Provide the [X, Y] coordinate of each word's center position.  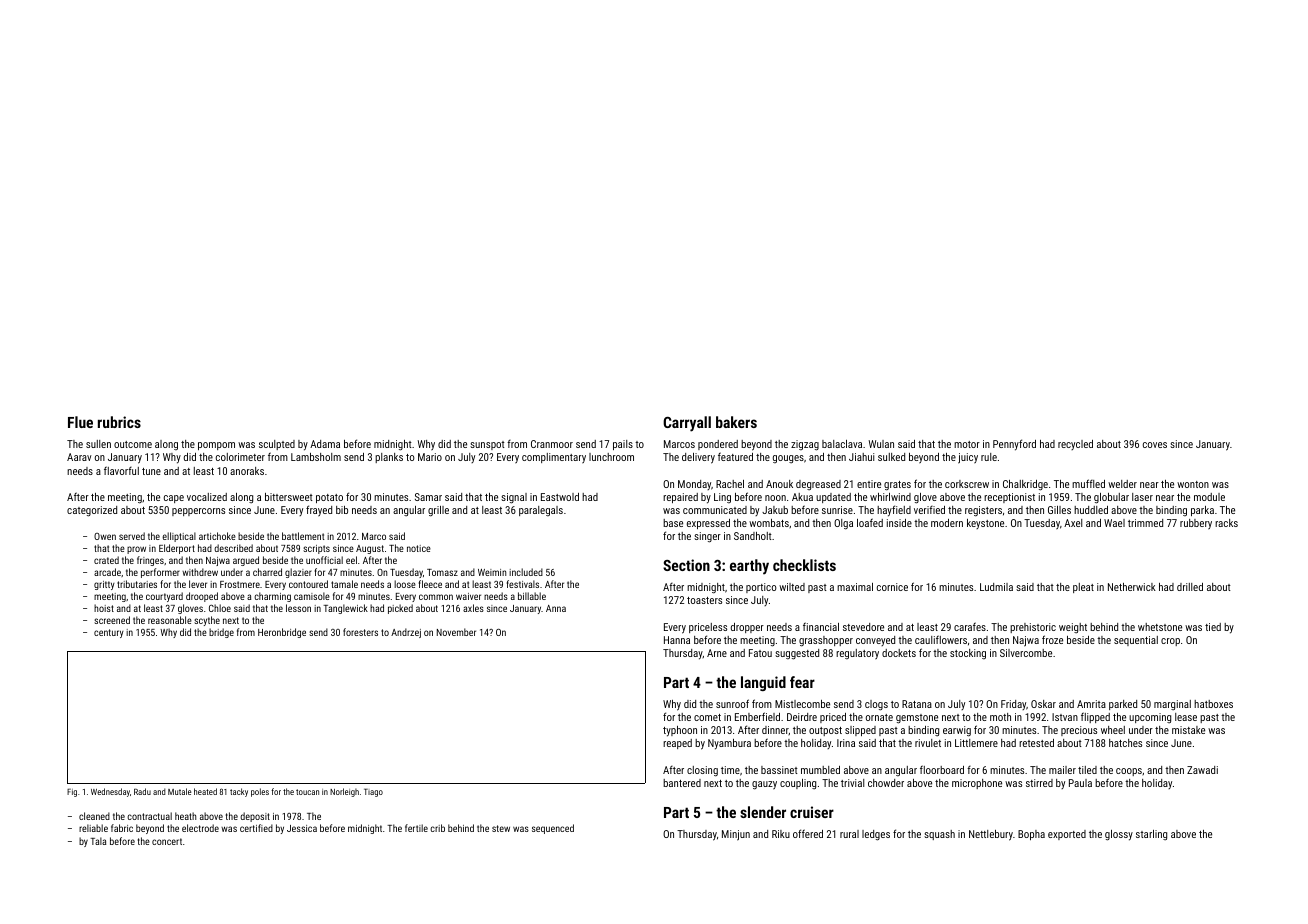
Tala [98, 841]
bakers [736, 422]
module [1209, 497]
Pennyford [1014, 445]
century [109, 633]
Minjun [736, 835]
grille [438, 511]
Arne [717, 653]
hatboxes [1213, 704]
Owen [105, 536]
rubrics [119, 422]
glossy [1119, 835]
